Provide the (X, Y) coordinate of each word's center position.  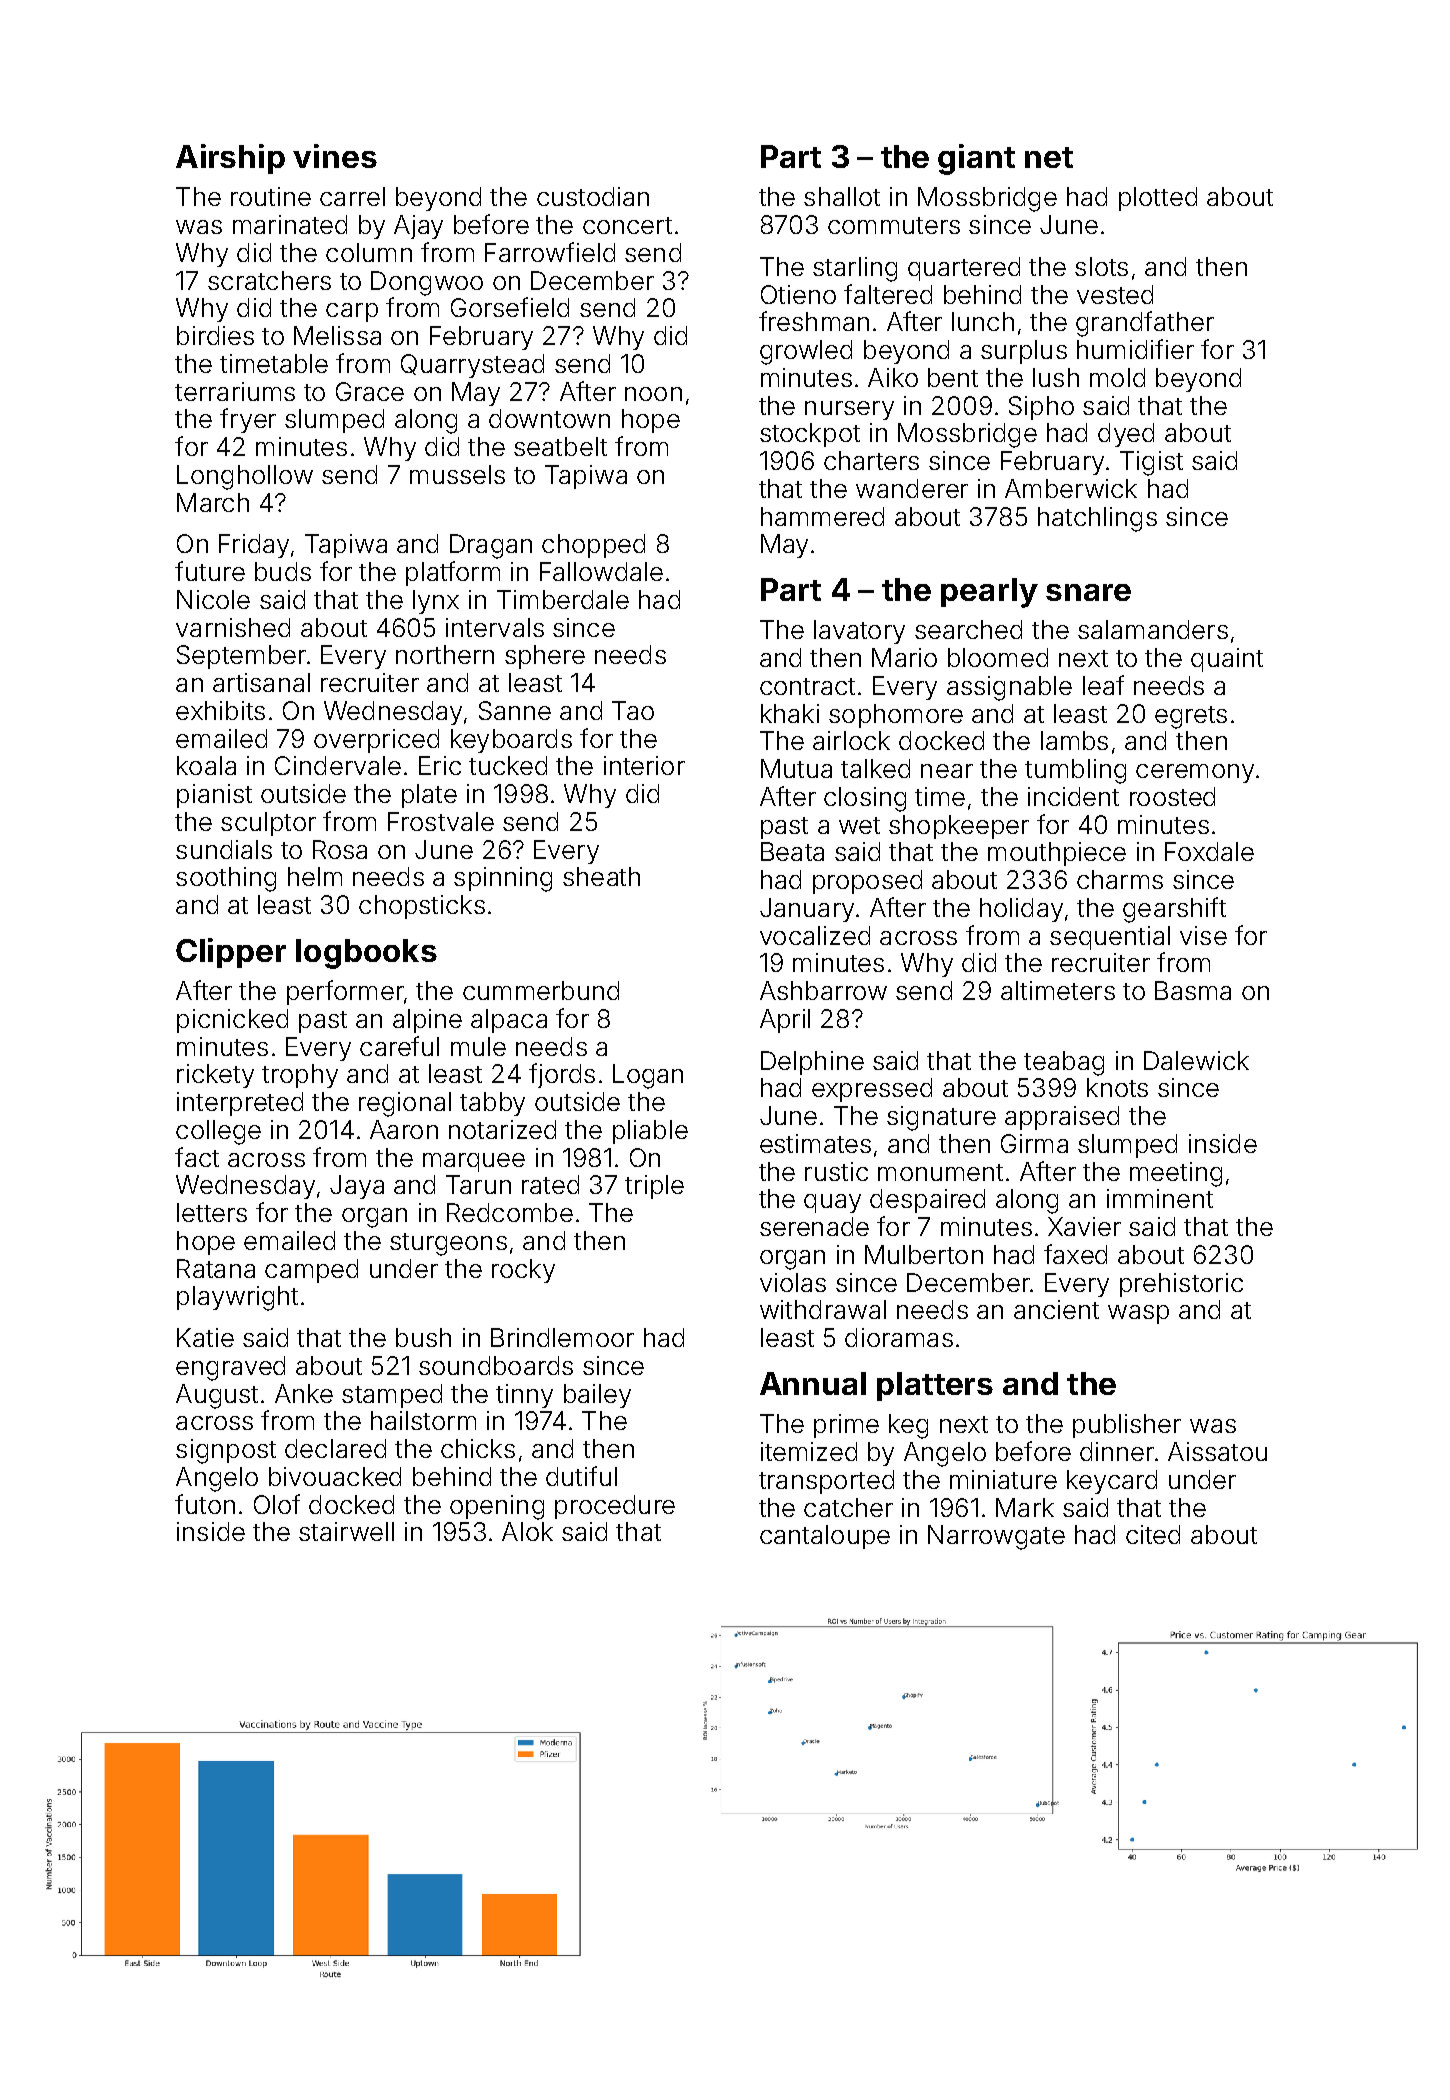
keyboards (511, 741)
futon (205, 1504)
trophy (300, 1076)
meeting (1176, 1174)
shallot (842, 196)
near (947, 771)
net (1049, 157)
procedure (615, 1507)
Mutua (796, 768)
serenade (814, 1226)
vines (335, 156)
